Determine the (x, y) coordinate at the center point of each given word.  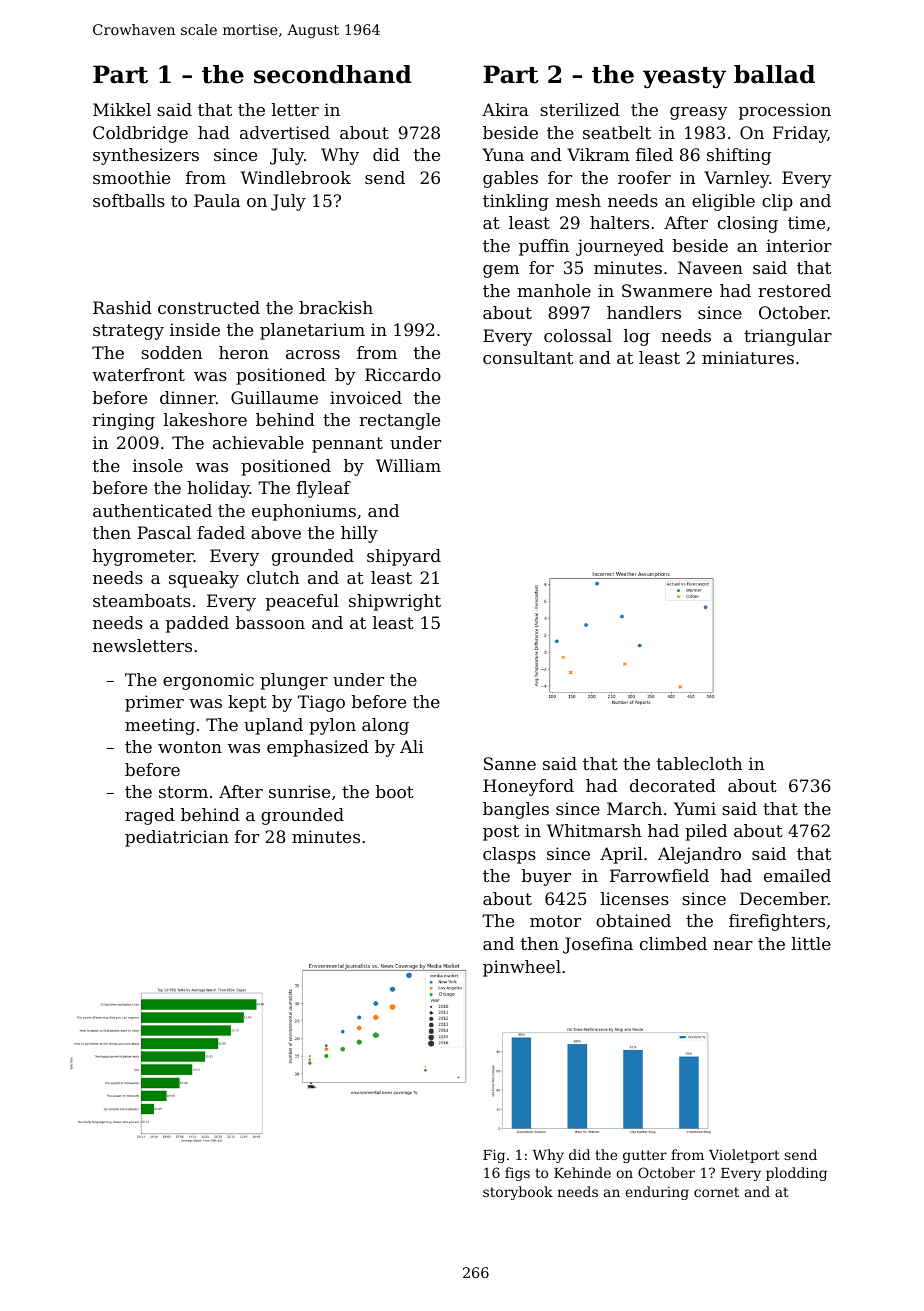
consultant (528, 357)
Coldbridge (140, 134)
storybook (518, 1193)
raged (150, 816)
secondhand (333, 74)
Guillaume (274, 397)
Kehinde (582, 1172)
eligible (723, 202)
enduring (657, 1193)
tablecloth (699, 763)
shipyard (404, 557)
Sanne (510, 763)
